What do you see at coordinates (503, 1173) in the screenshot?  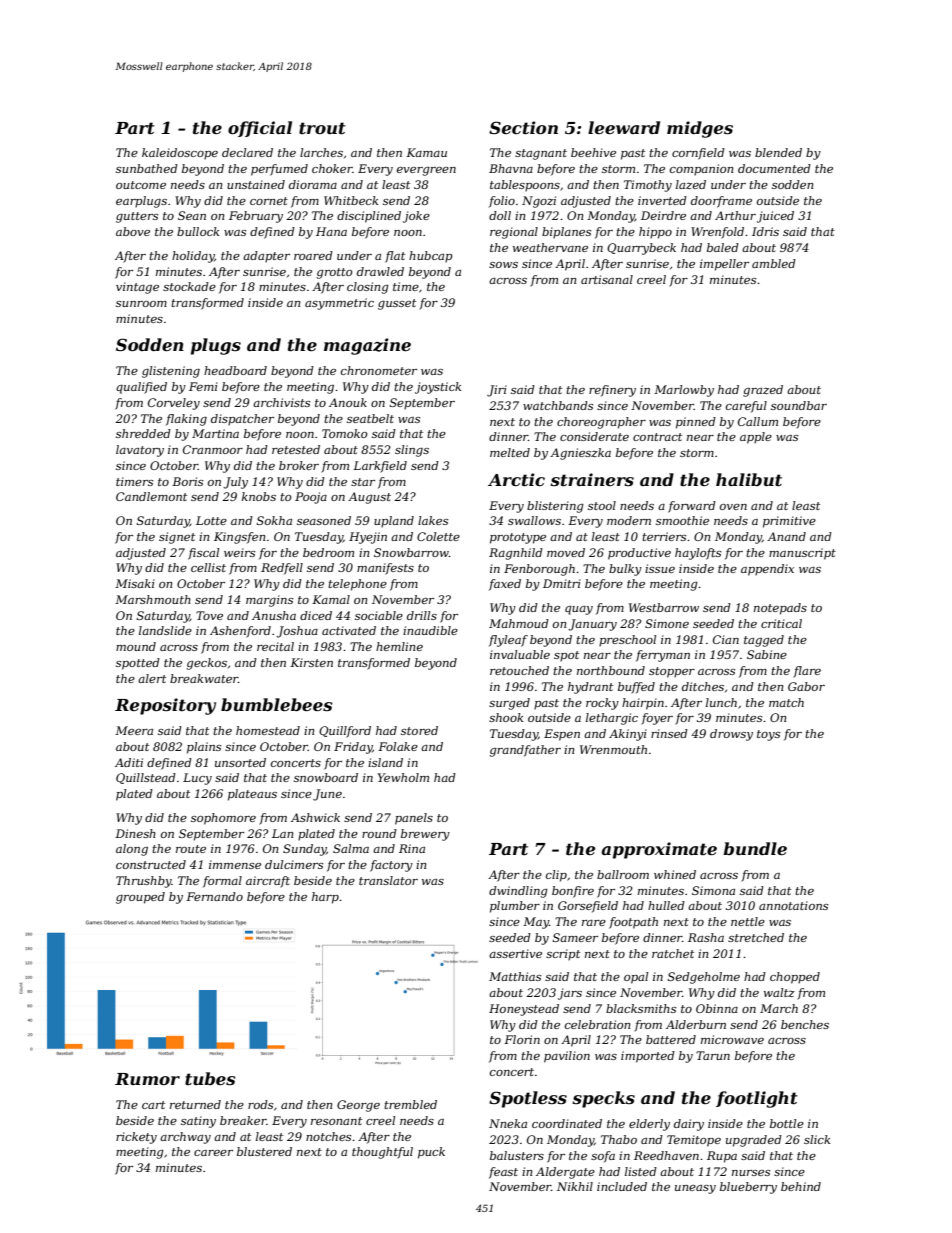 I see `feast` at bounding box center [503, 1173].
